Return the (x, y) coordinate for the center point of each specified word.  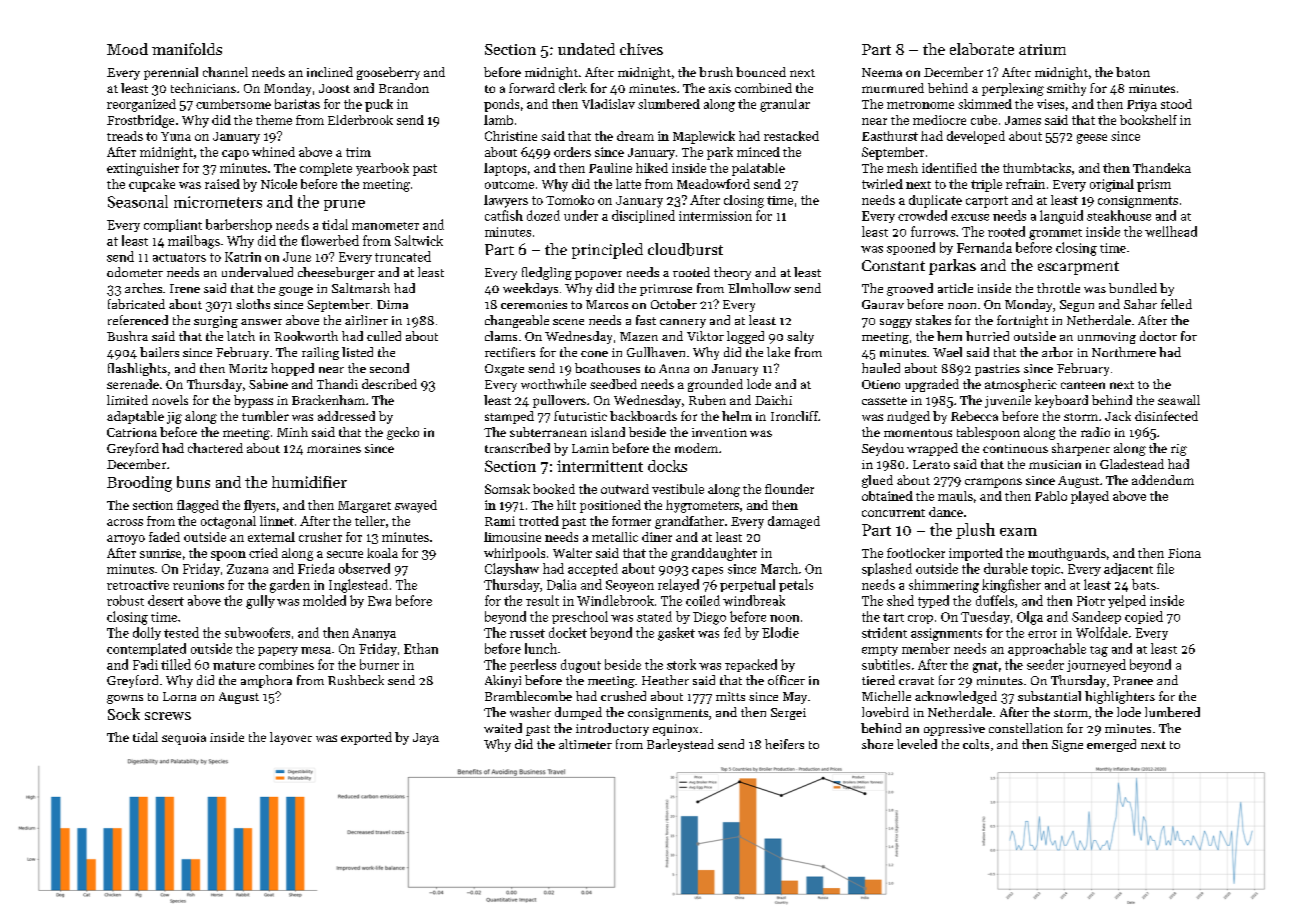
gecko (403, 433)
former (631, 521)
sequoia (184, 739)
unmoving (1107, 338)
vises (1050, 104)
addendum (1163, 480)
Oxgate (504, 370)
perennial (171, 73)
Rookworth (306, 336)
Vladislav (608, 104)
